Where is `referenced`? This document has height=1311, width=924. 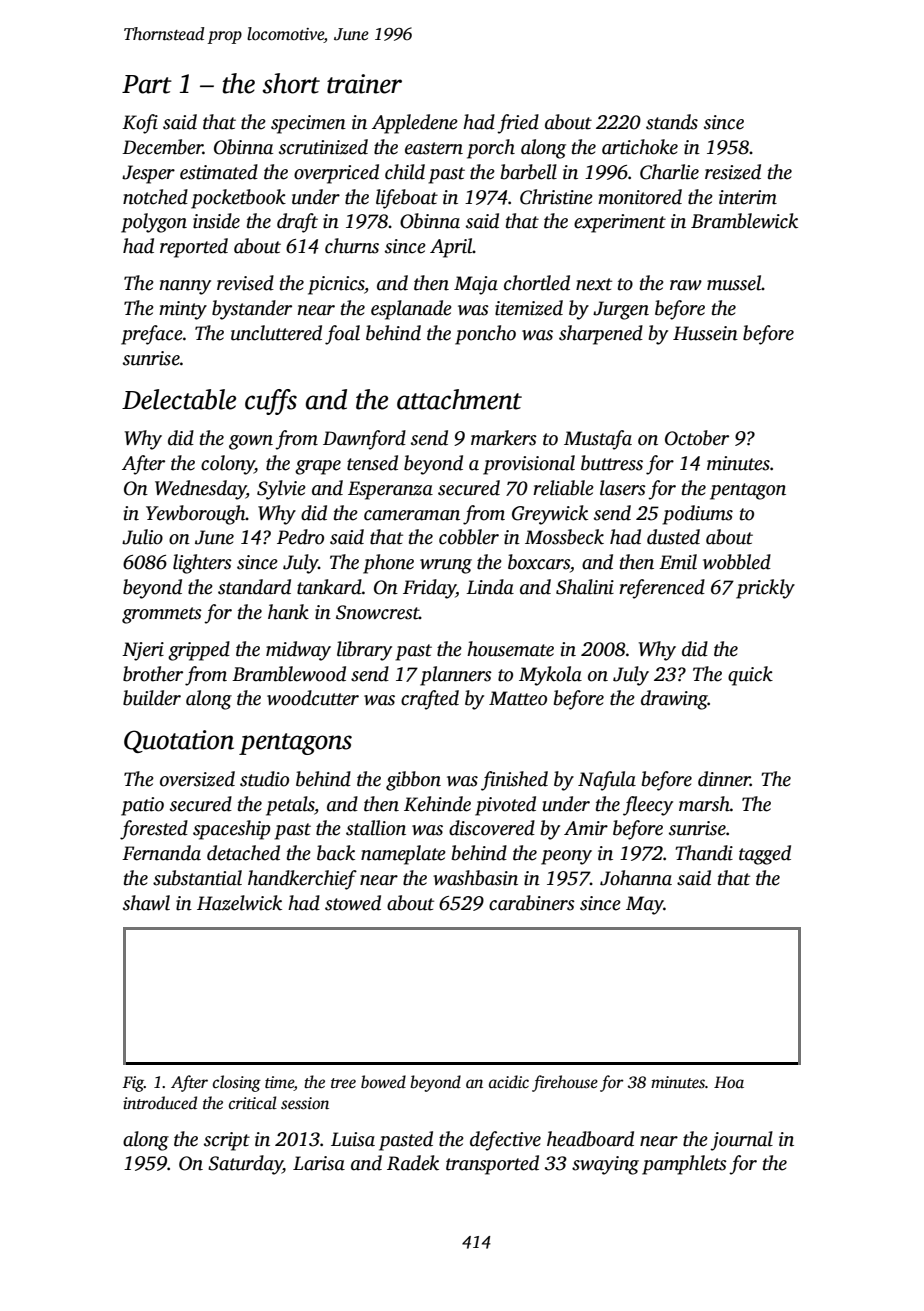 referenced is located at coordinates (662, 589).
